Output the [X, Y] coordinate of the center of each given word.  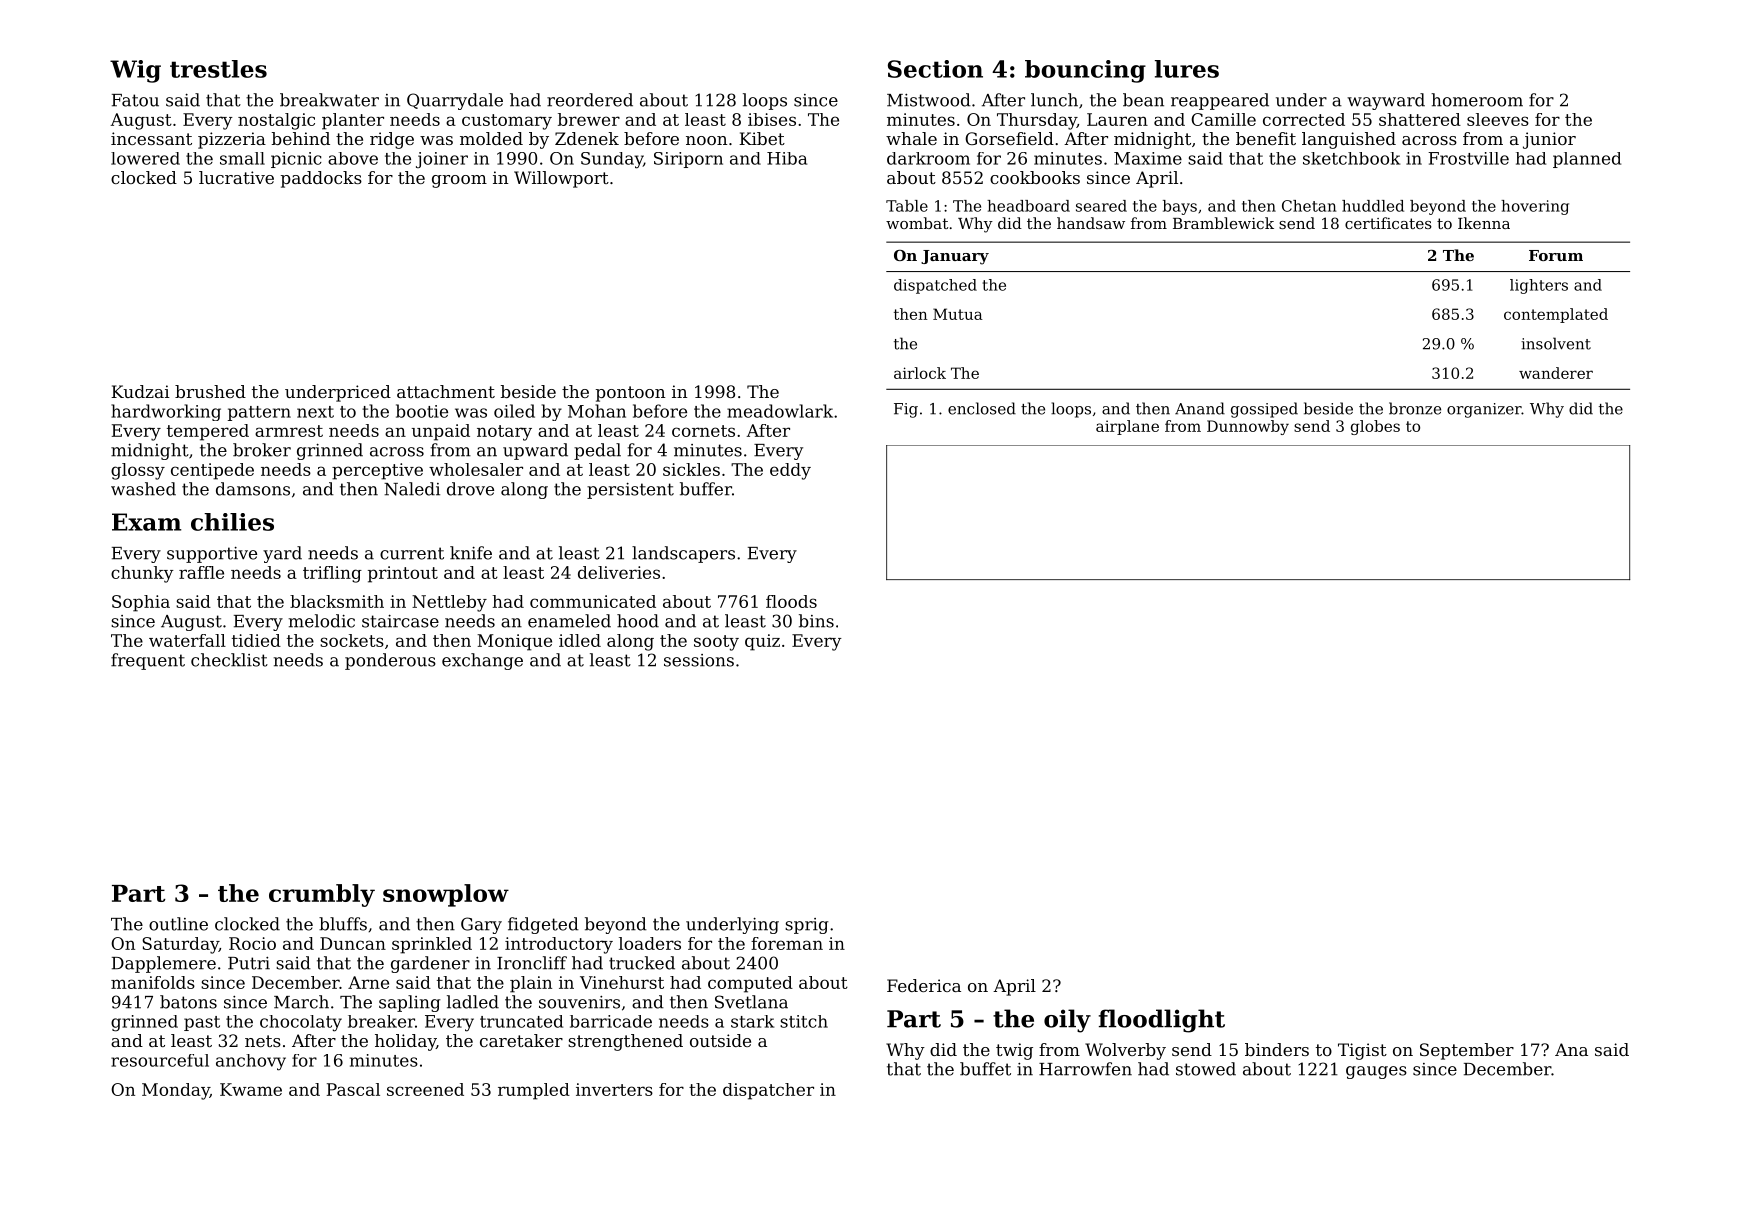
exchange [482, 661]
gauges [1376, 1072]
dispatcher [768, 1091]
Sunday [612, 160]
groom [459, 181]
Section [935, 69]
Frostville [1468, 158]
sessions [699, 660]
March [301, 1002]
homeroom [1477, 100]
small [242, 158]
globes [1375, 427]
